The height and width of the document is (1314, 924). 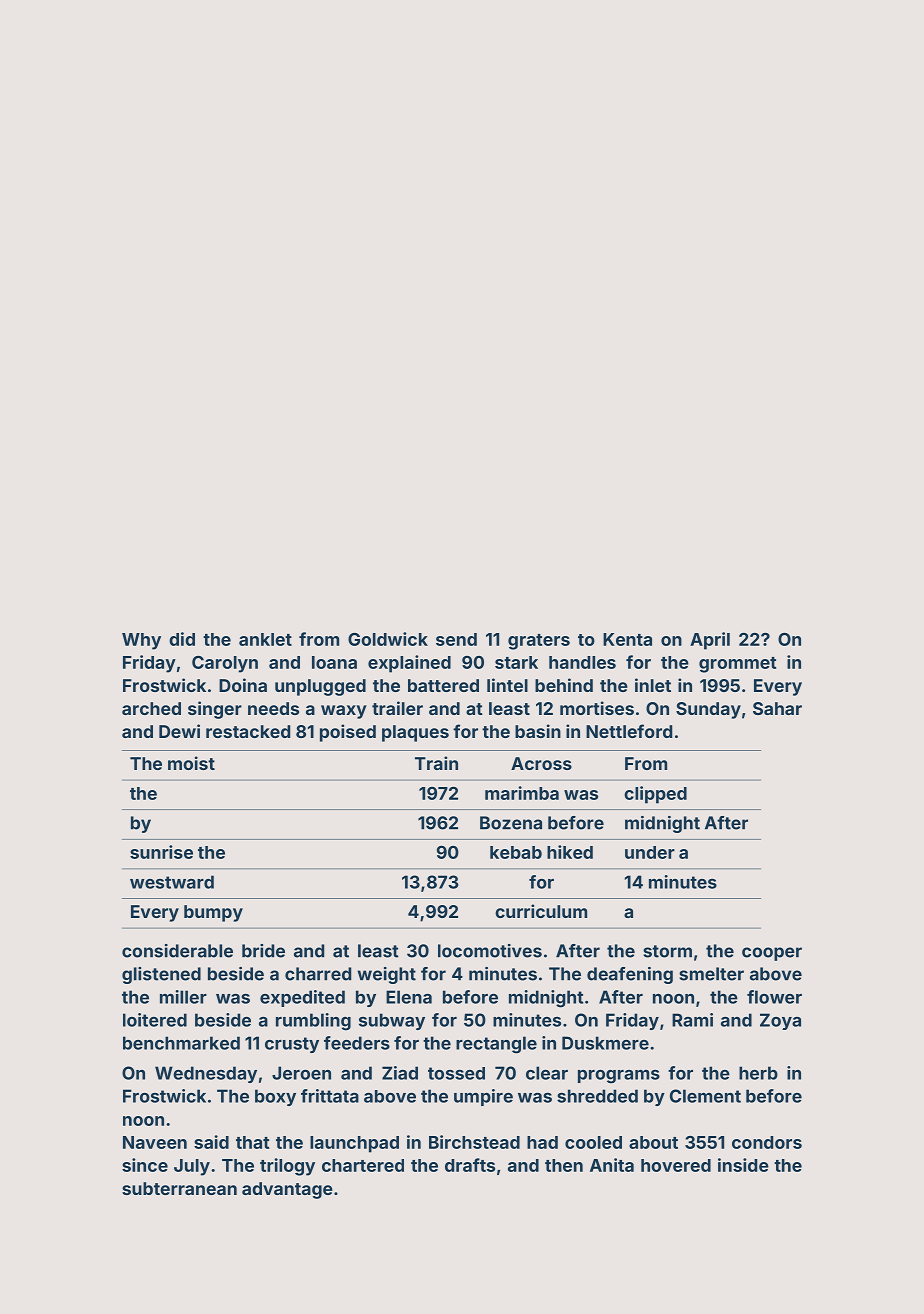 I want to click on moist, so click(x=191, y=763).
